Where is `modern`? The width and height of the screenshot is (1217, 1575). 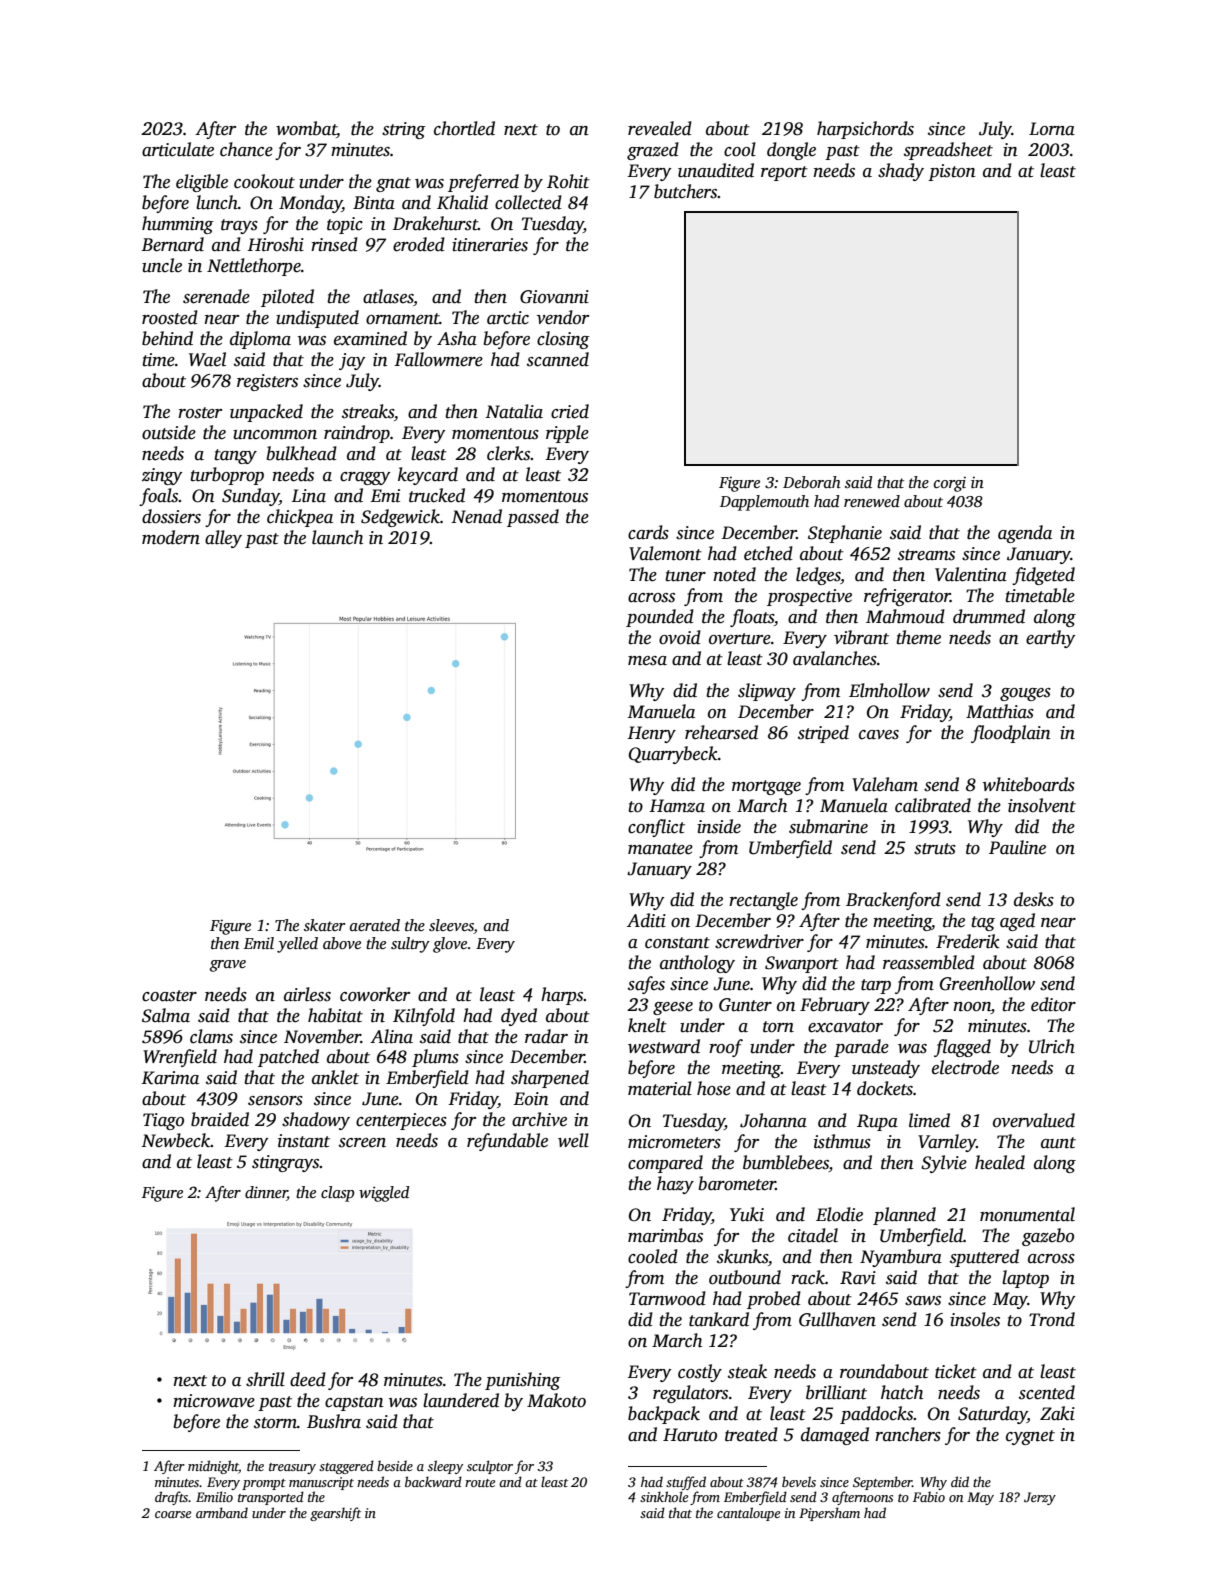
modern is located at coordinates (171, 537).
